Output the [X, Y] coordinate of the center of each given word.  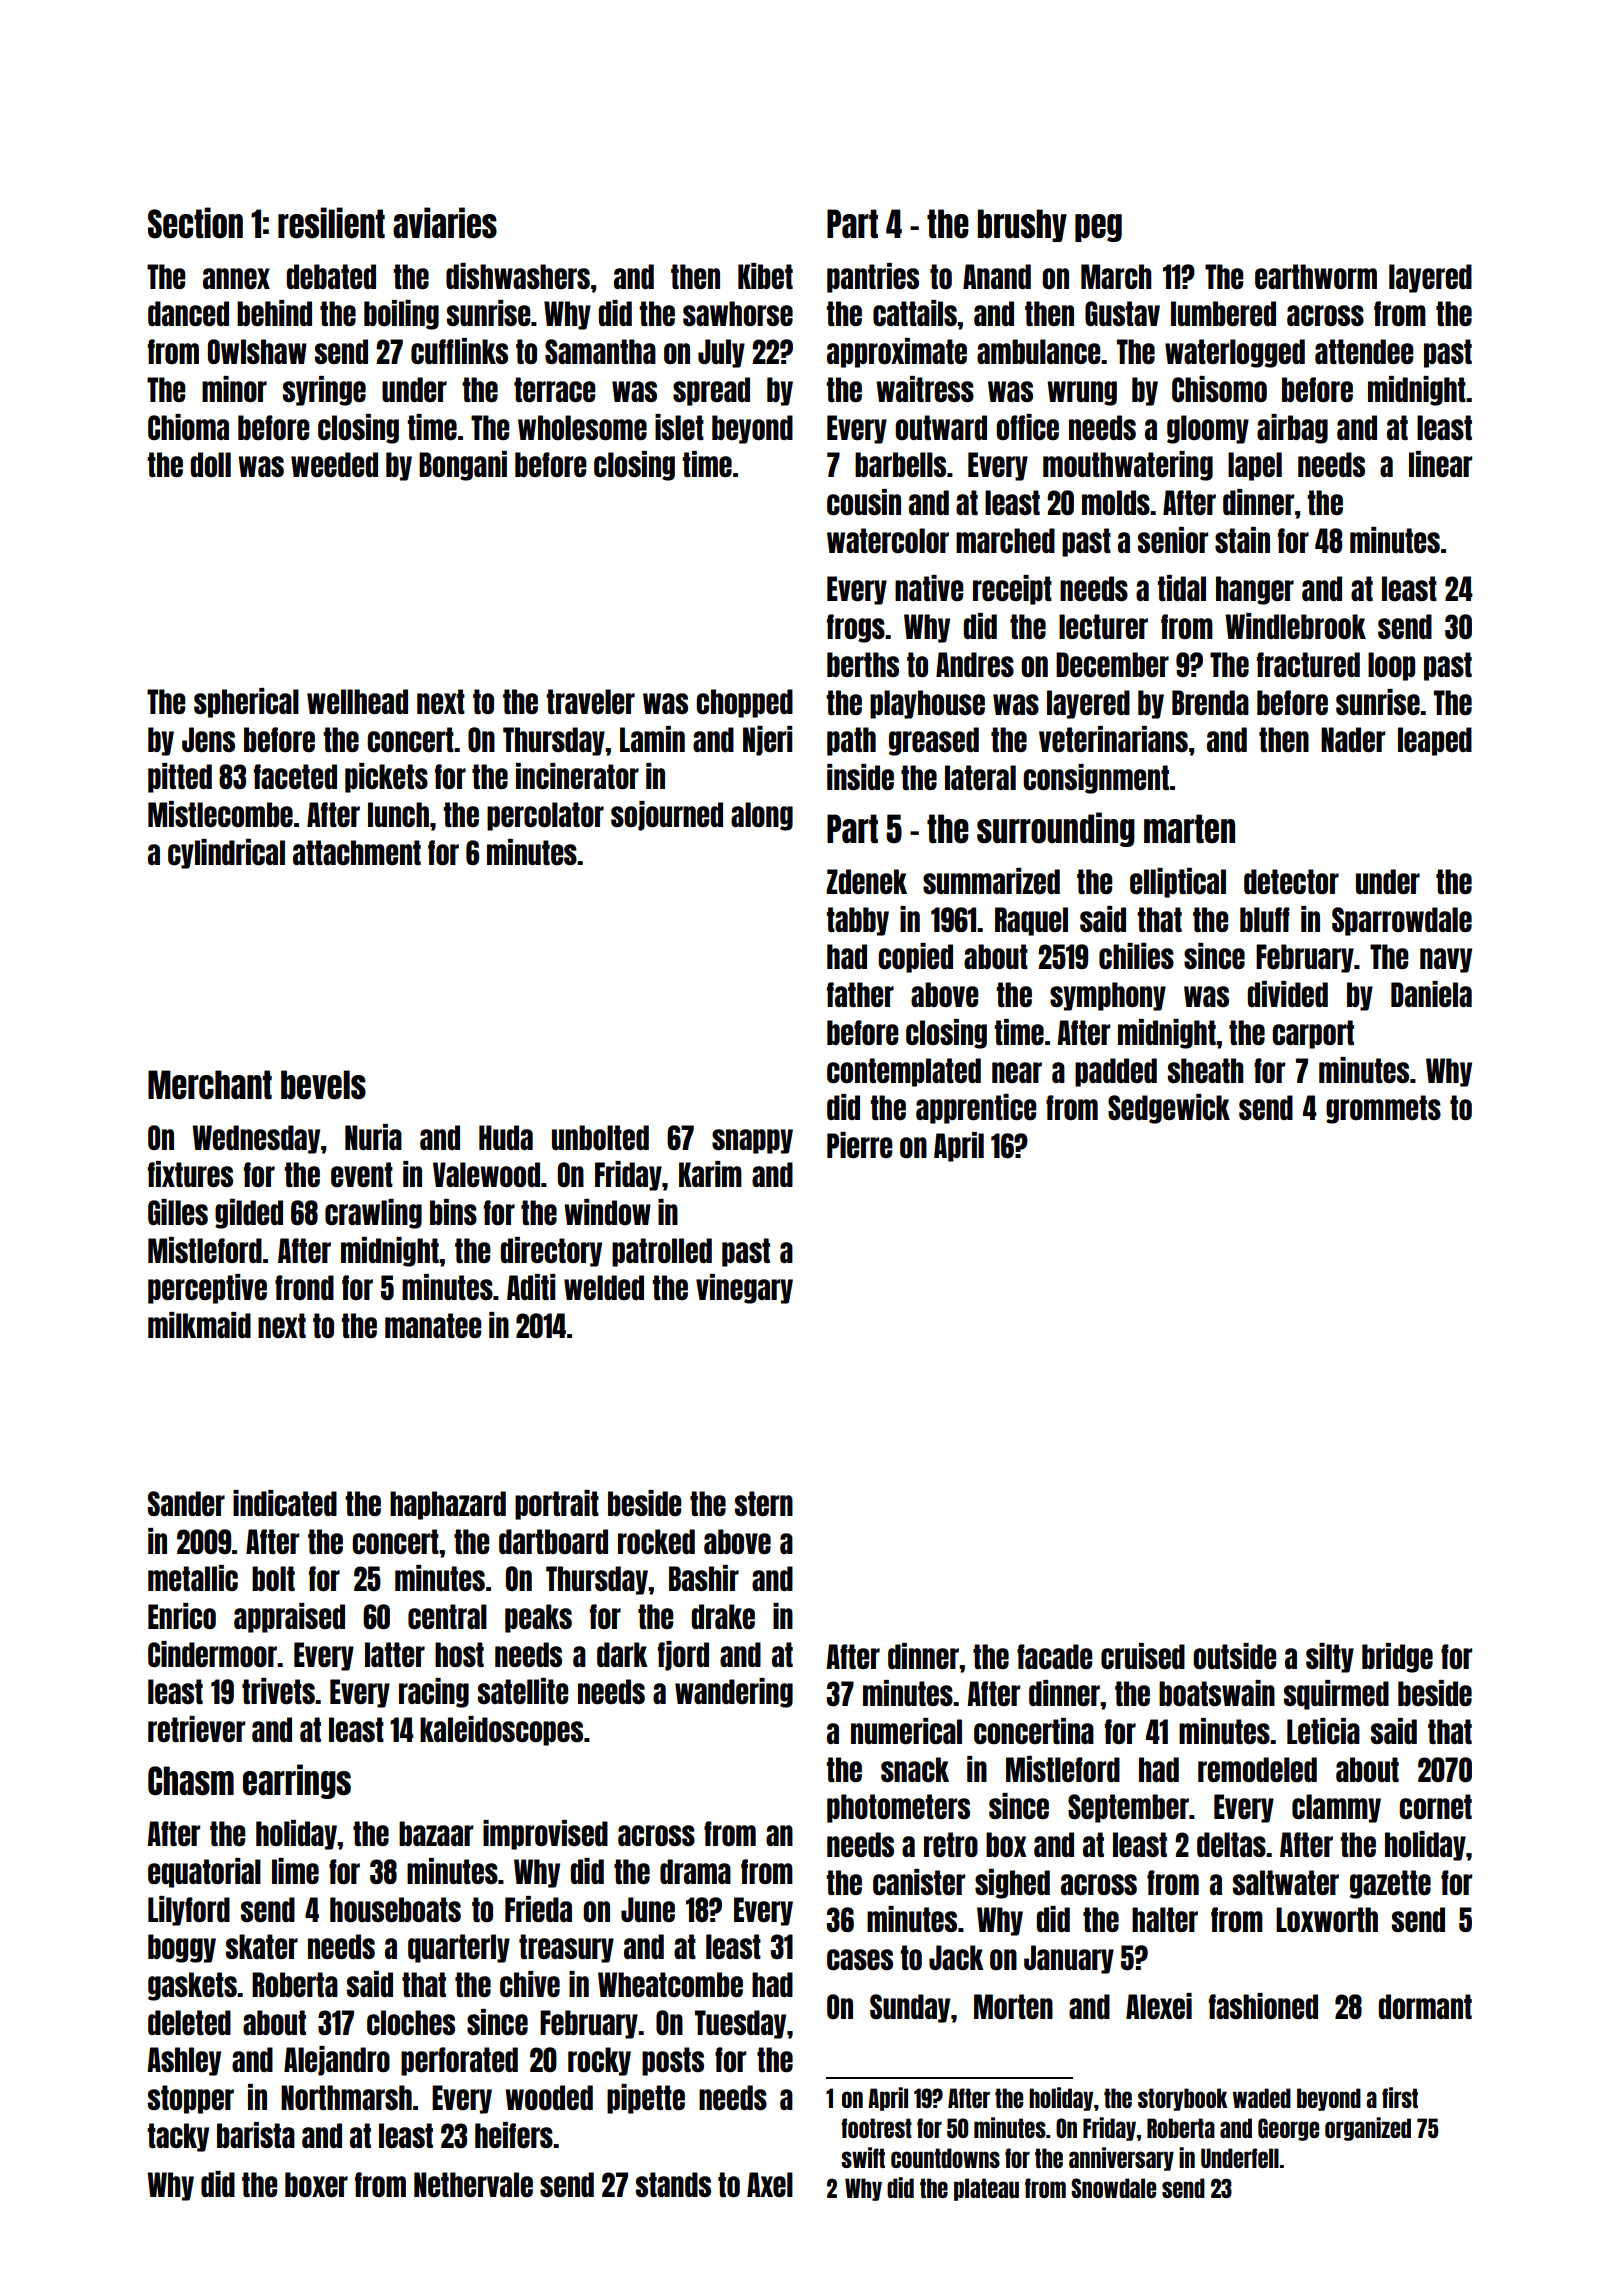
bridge [1397, 1658]
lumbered [1223, 313]
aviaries [445, 223]
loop [1391, 666]
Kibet [765, 276]
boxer [316, 2184]
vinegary [744, 1289]
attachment [357, 852]
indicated [285, 1503]
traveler [590, 701]
